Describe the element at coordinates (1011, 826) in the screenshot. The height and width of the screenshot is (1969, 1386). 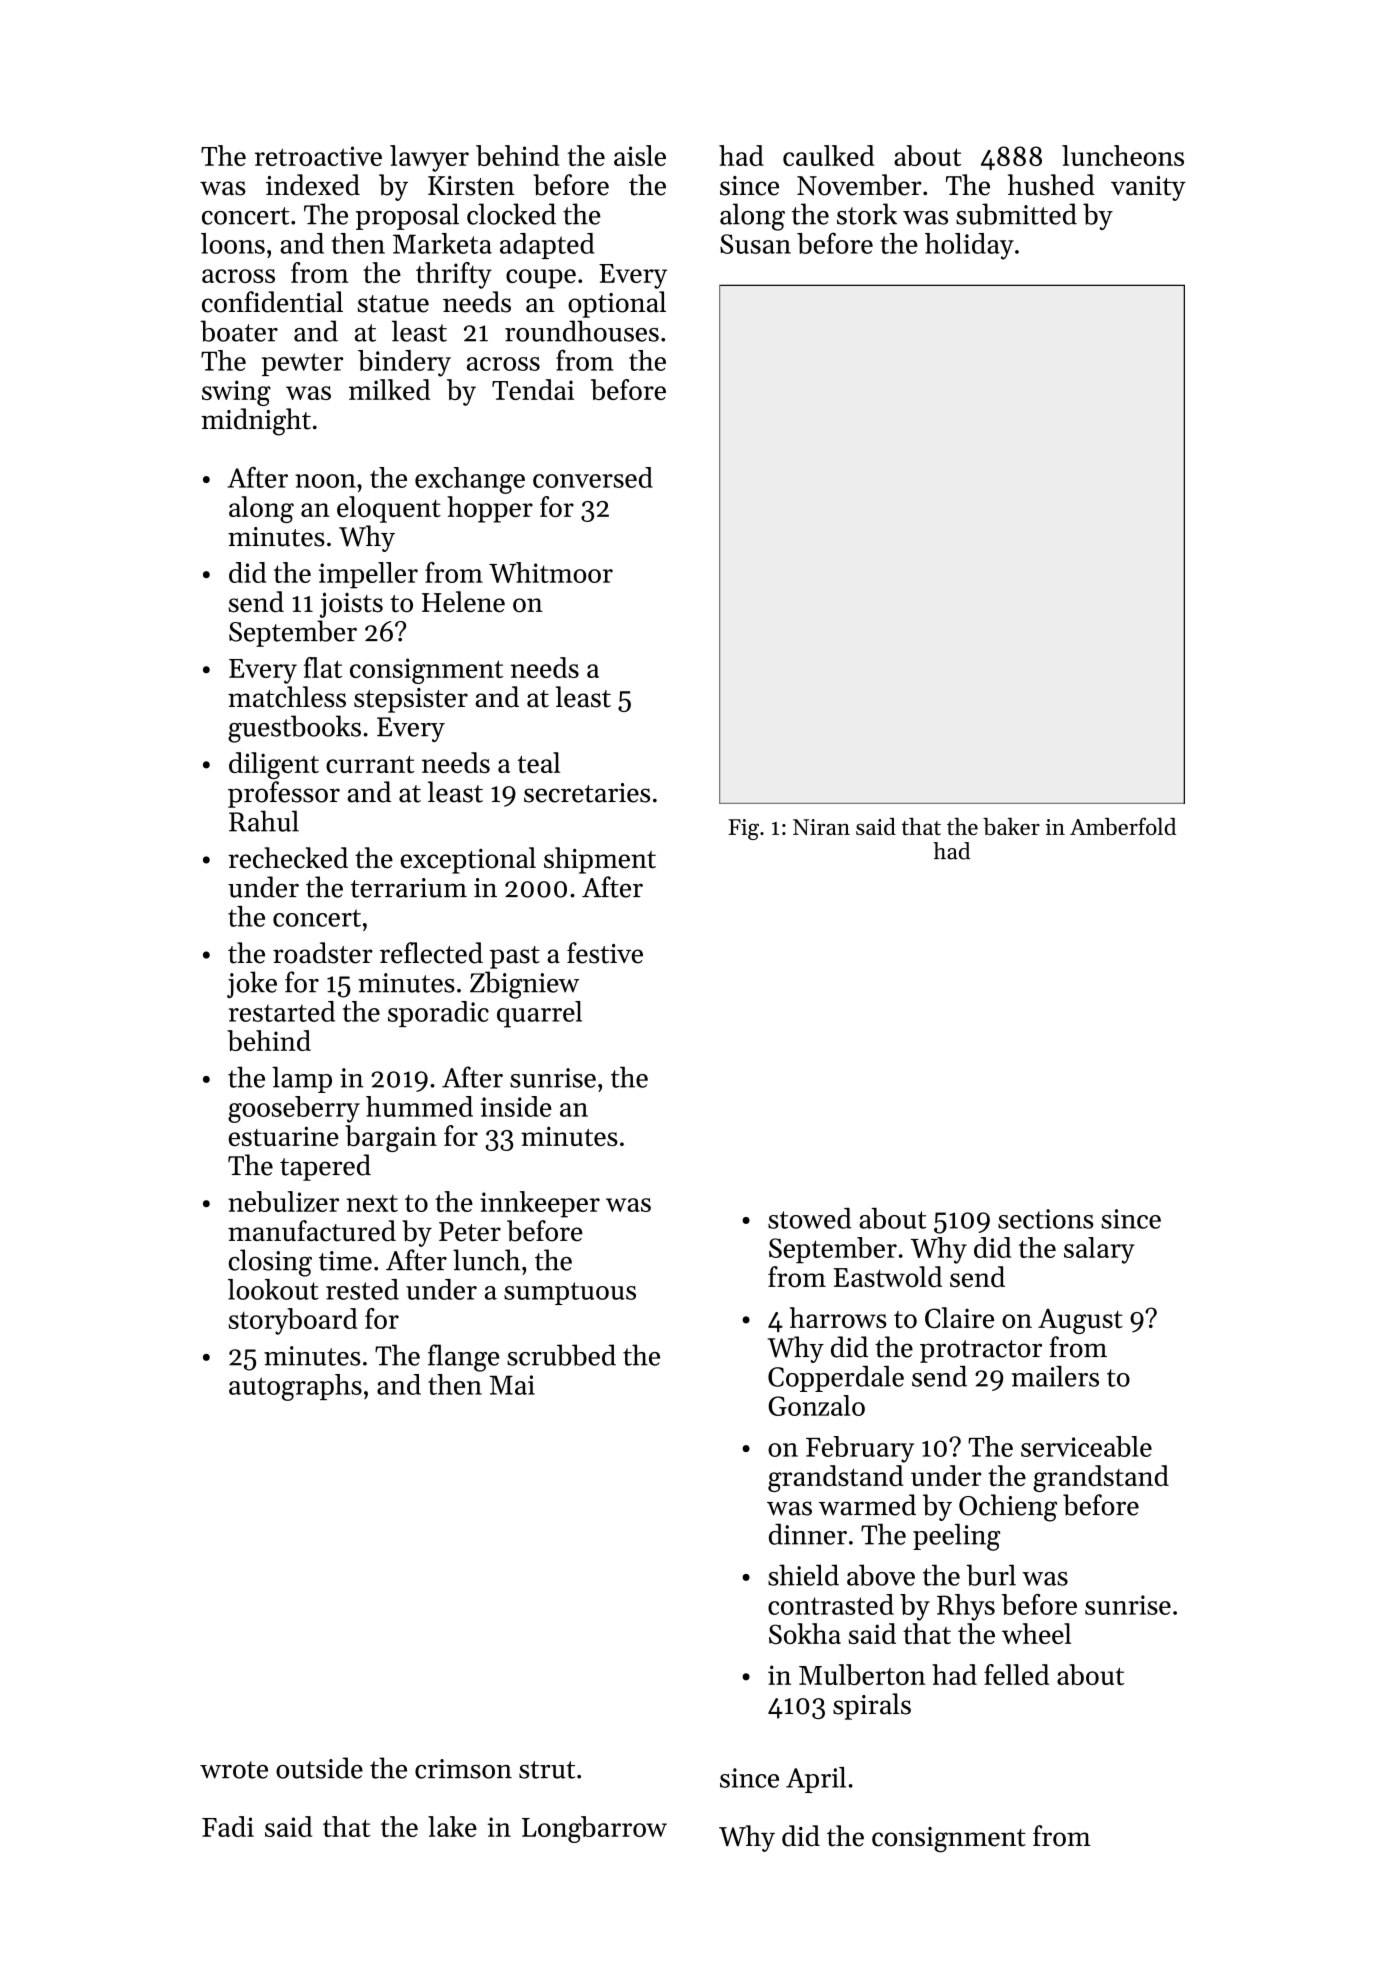
I see `baker` at that location.
